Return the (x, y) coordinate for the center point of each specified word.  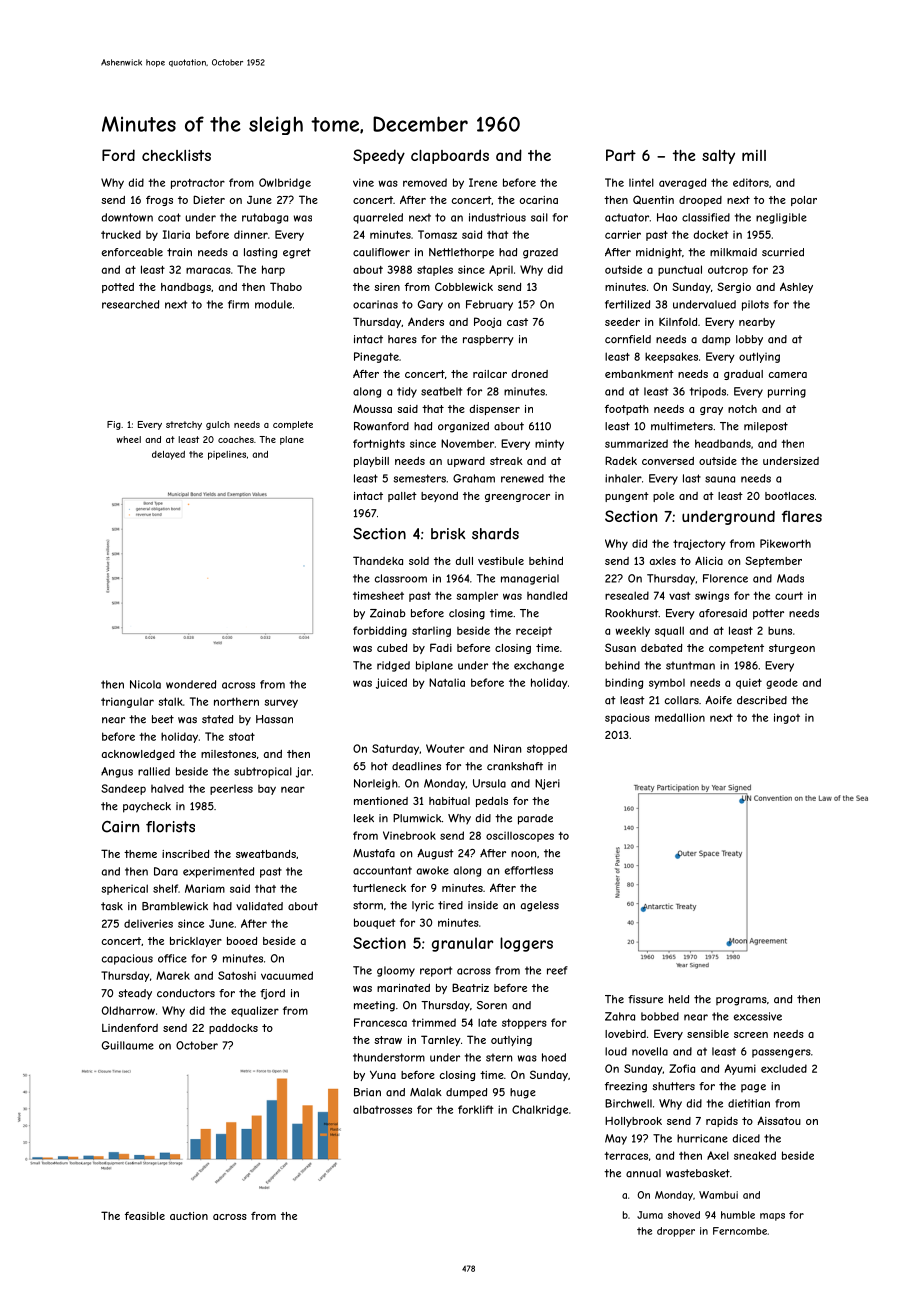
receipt (534, 632)
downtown (127, 217)
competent (736, 649)
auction (189, 1216)
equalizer (255, 1011)
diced (746, 1138)
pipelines (227, 455)
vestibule (501, 561)
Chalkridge (540, 1110)
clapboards (450, 156)
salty (718, 157)
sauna (720, 479)
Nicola (145, 684)
